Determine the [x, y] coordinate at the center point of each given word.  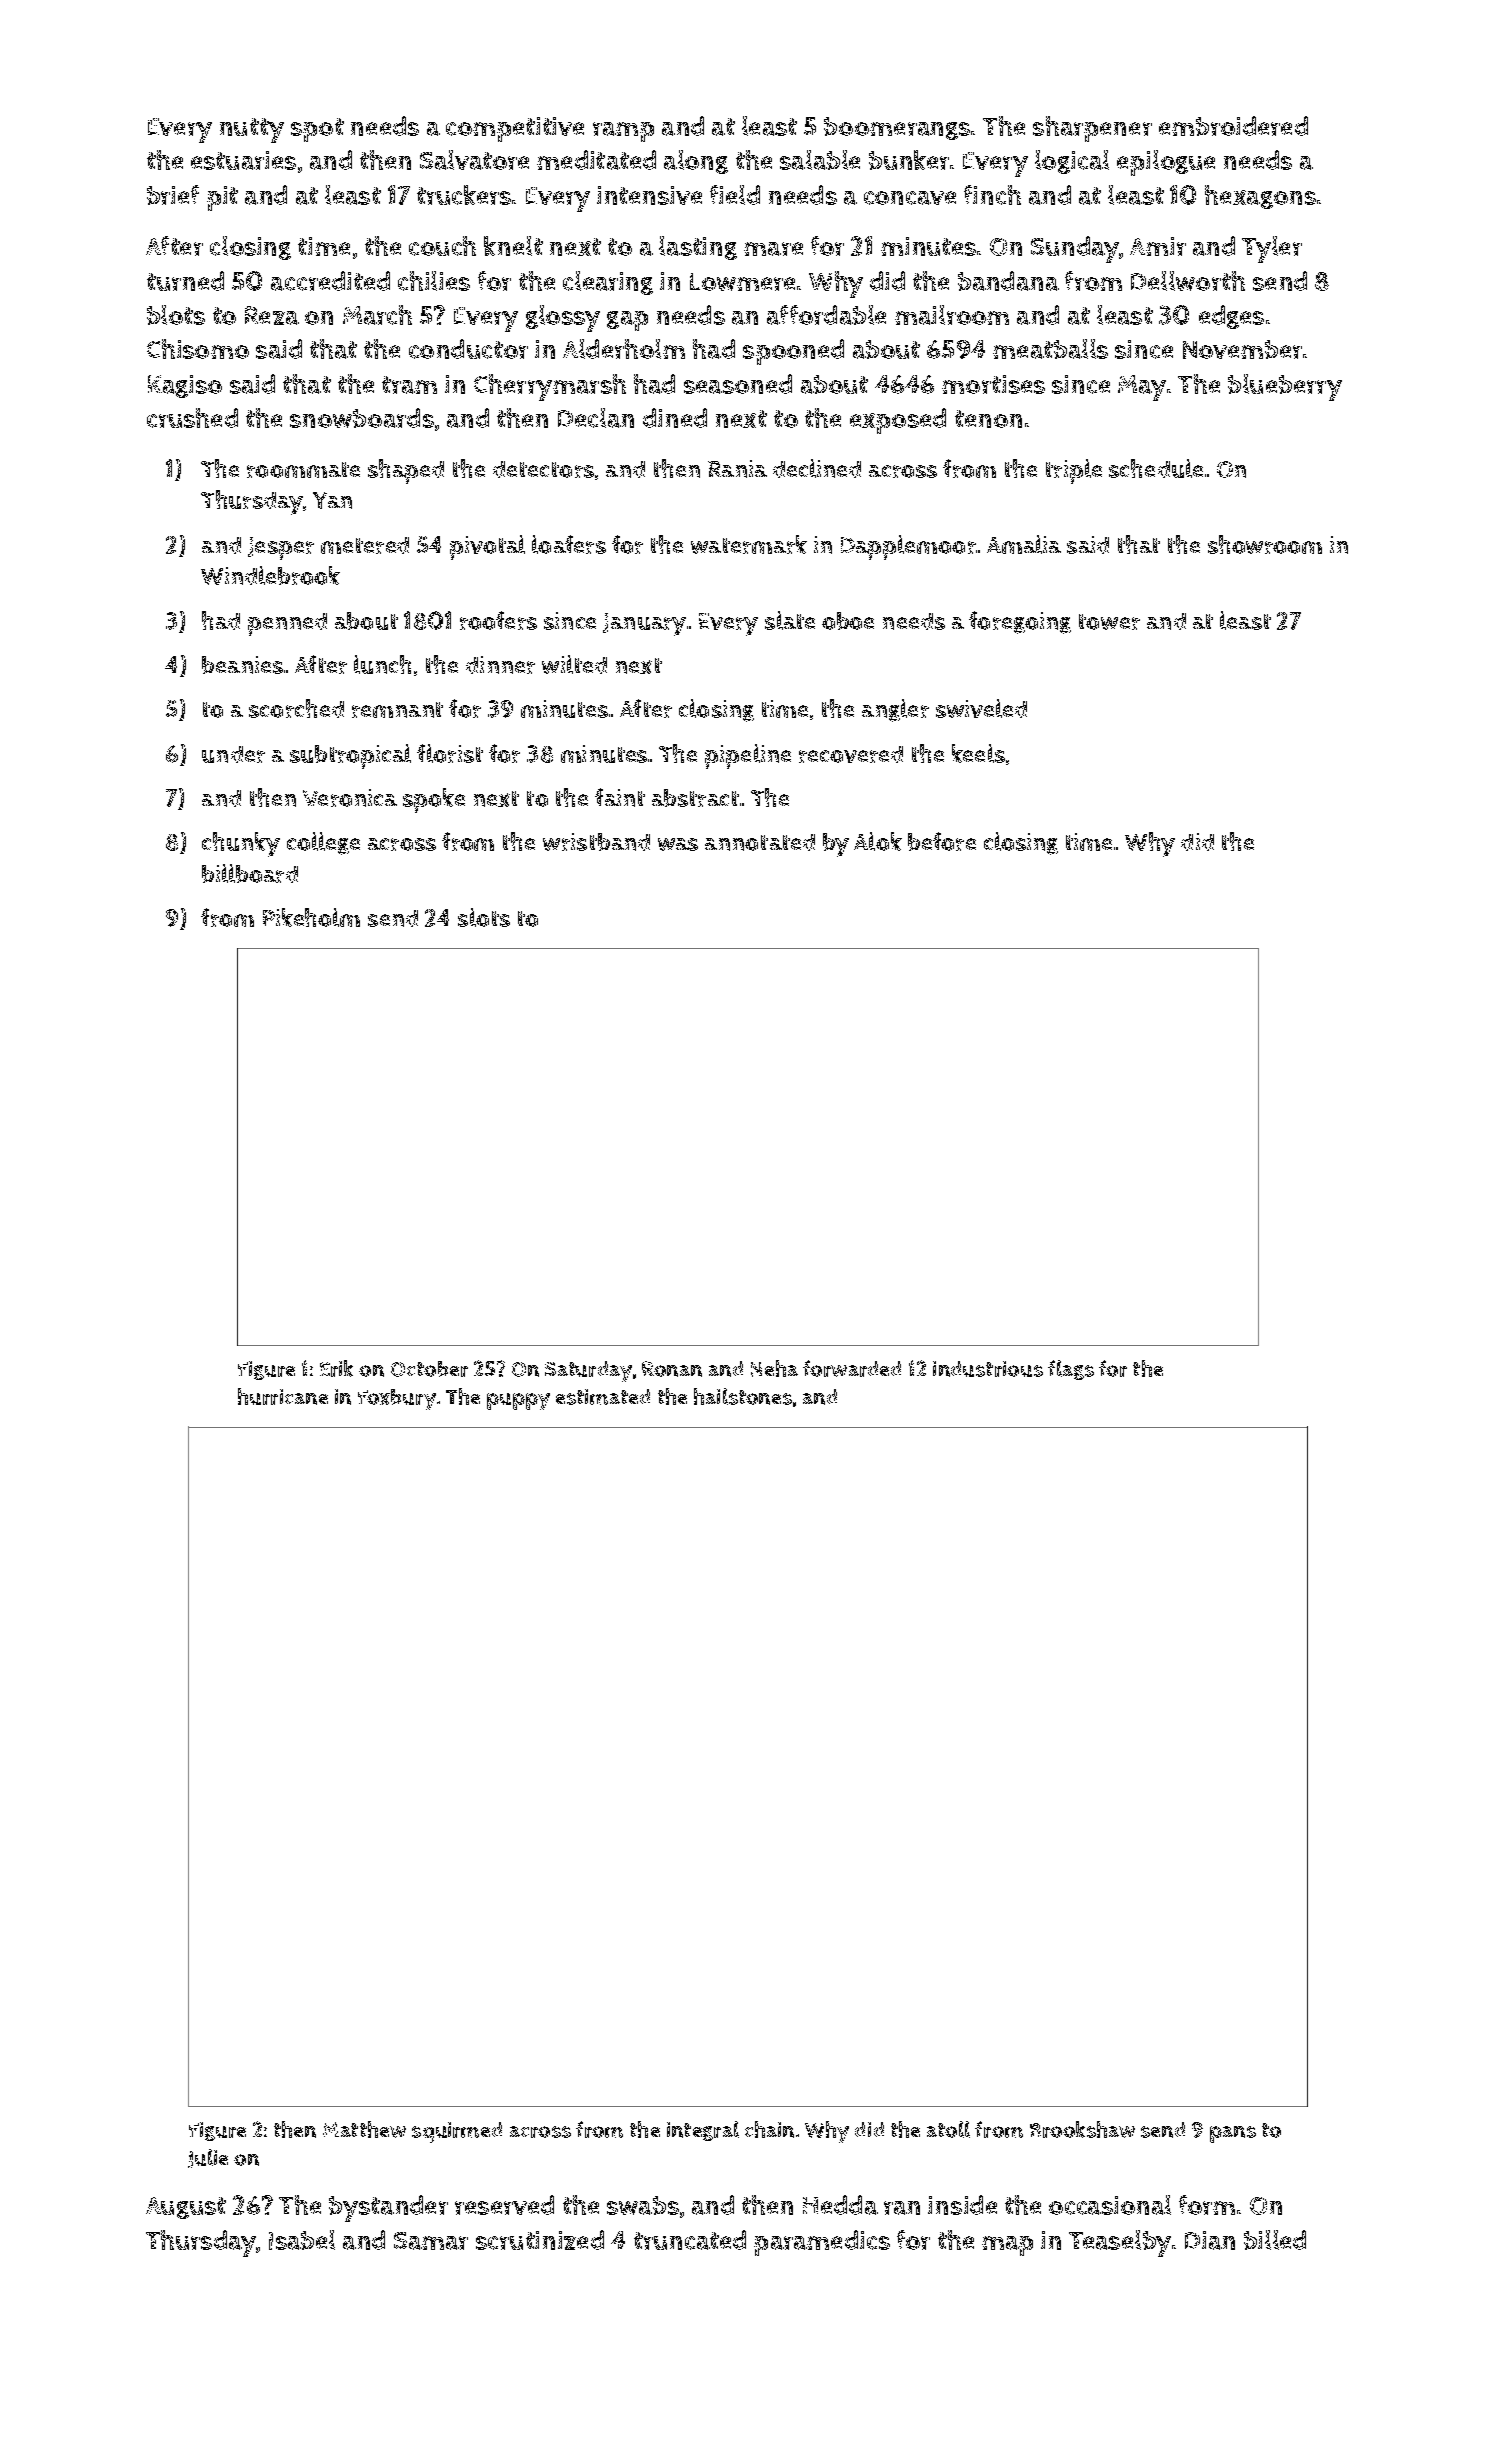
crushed [192, 418]
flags [1071, 1370]
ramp [623, 132]
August [186, 2208]
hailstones [743, 1396]
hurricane [283, 1396]
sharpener [1092, 129]
